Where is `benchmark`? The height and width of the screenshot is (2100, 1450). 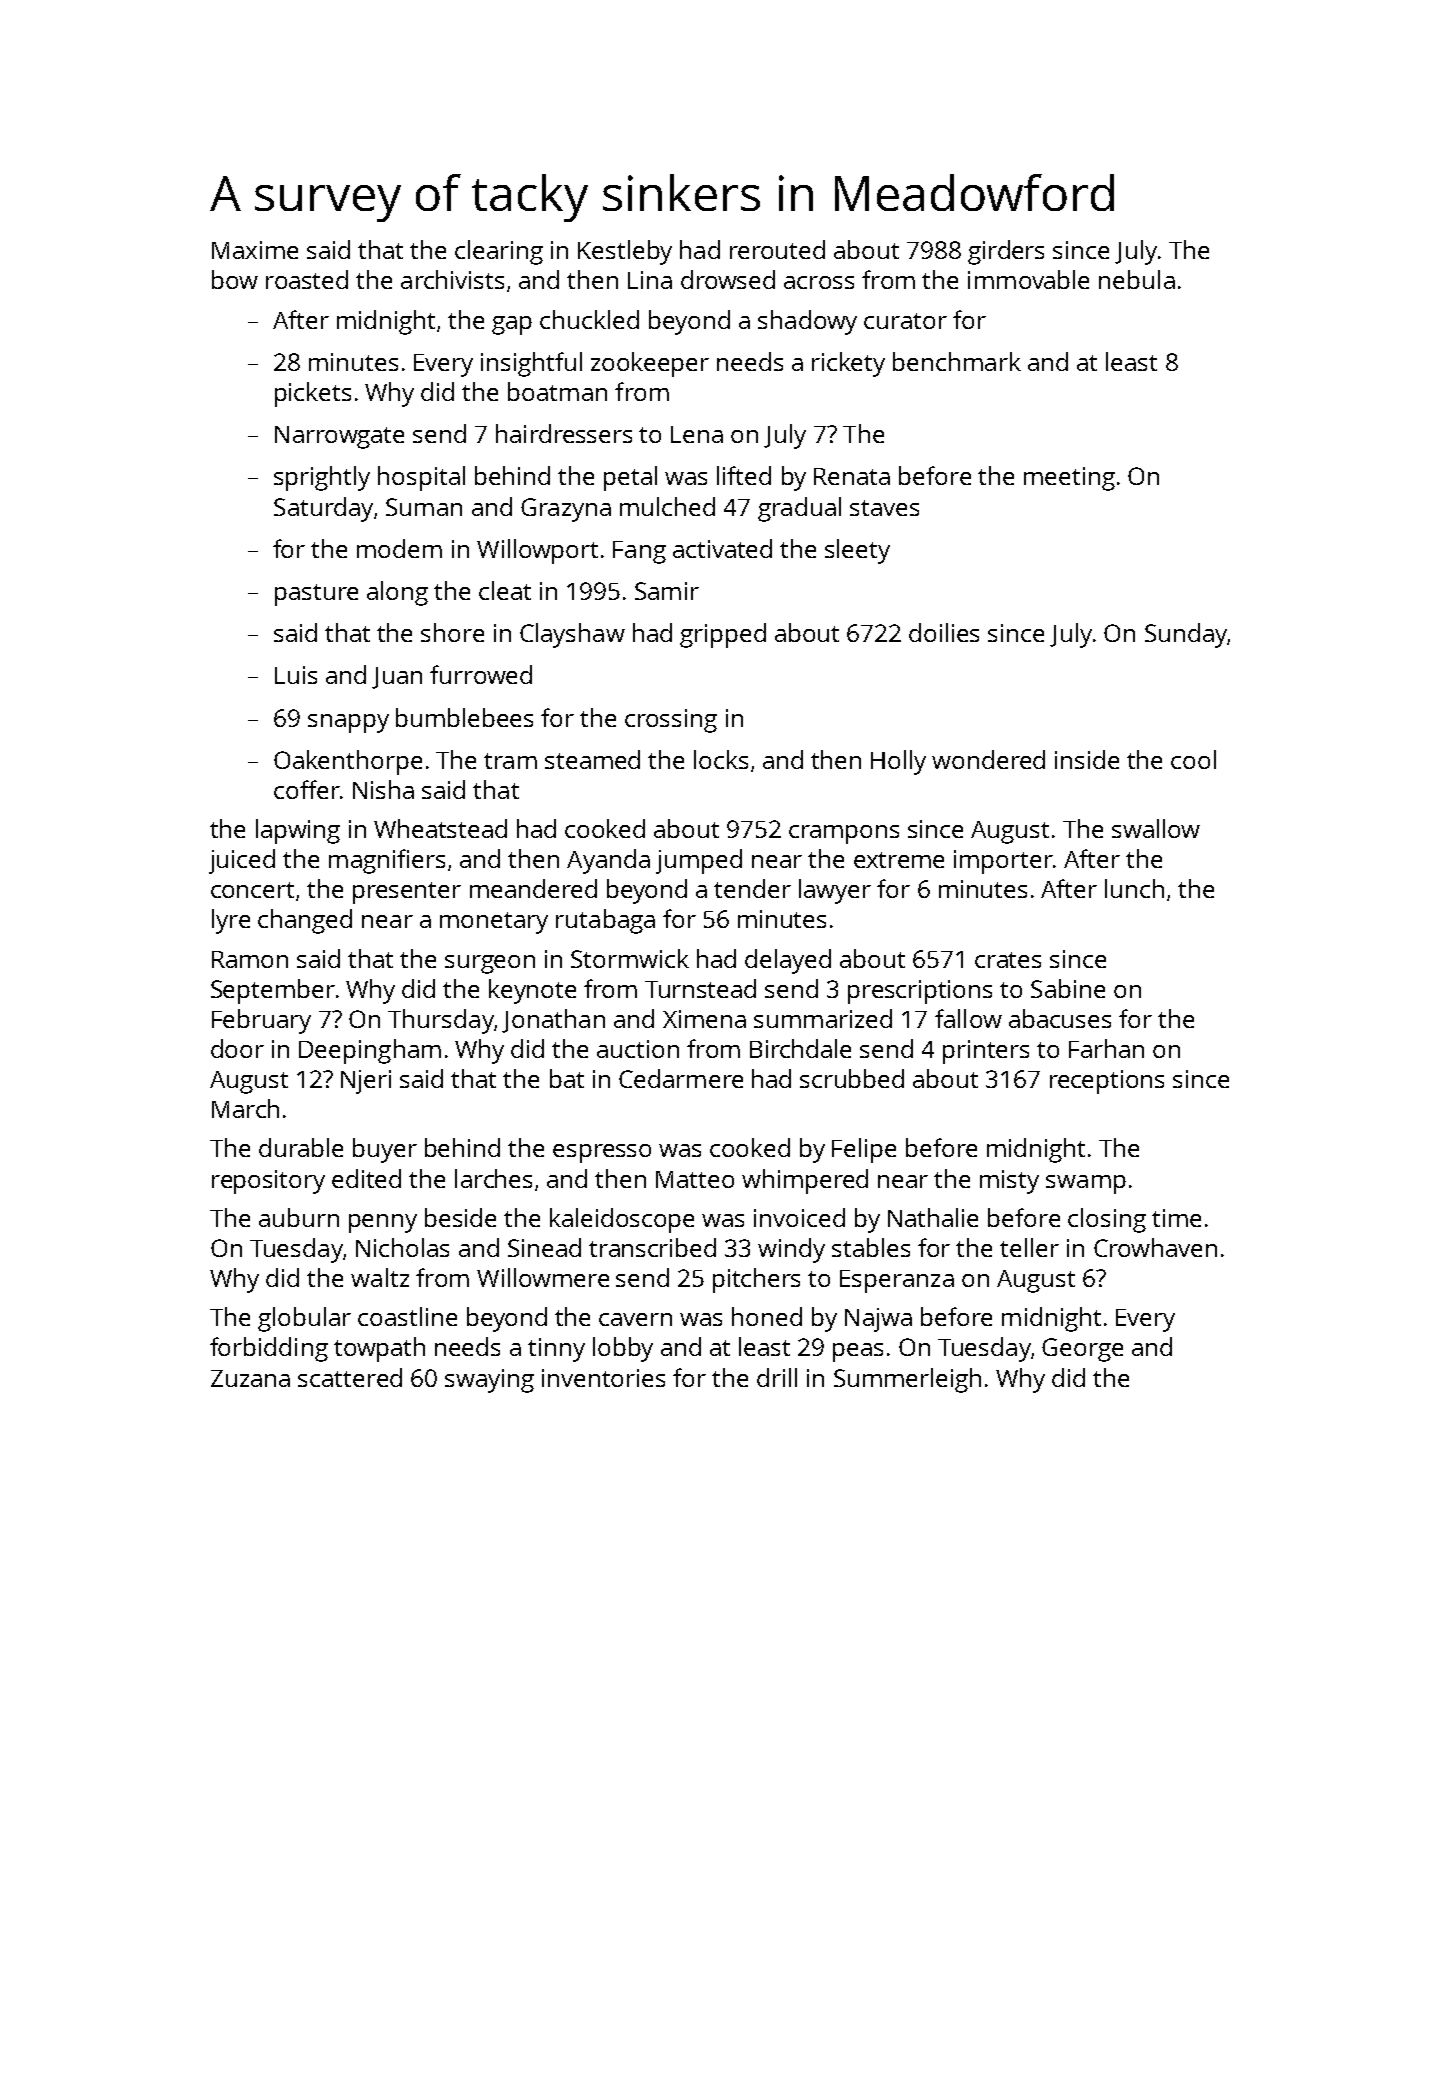
benchmark is located at coordinates (957, 361).
